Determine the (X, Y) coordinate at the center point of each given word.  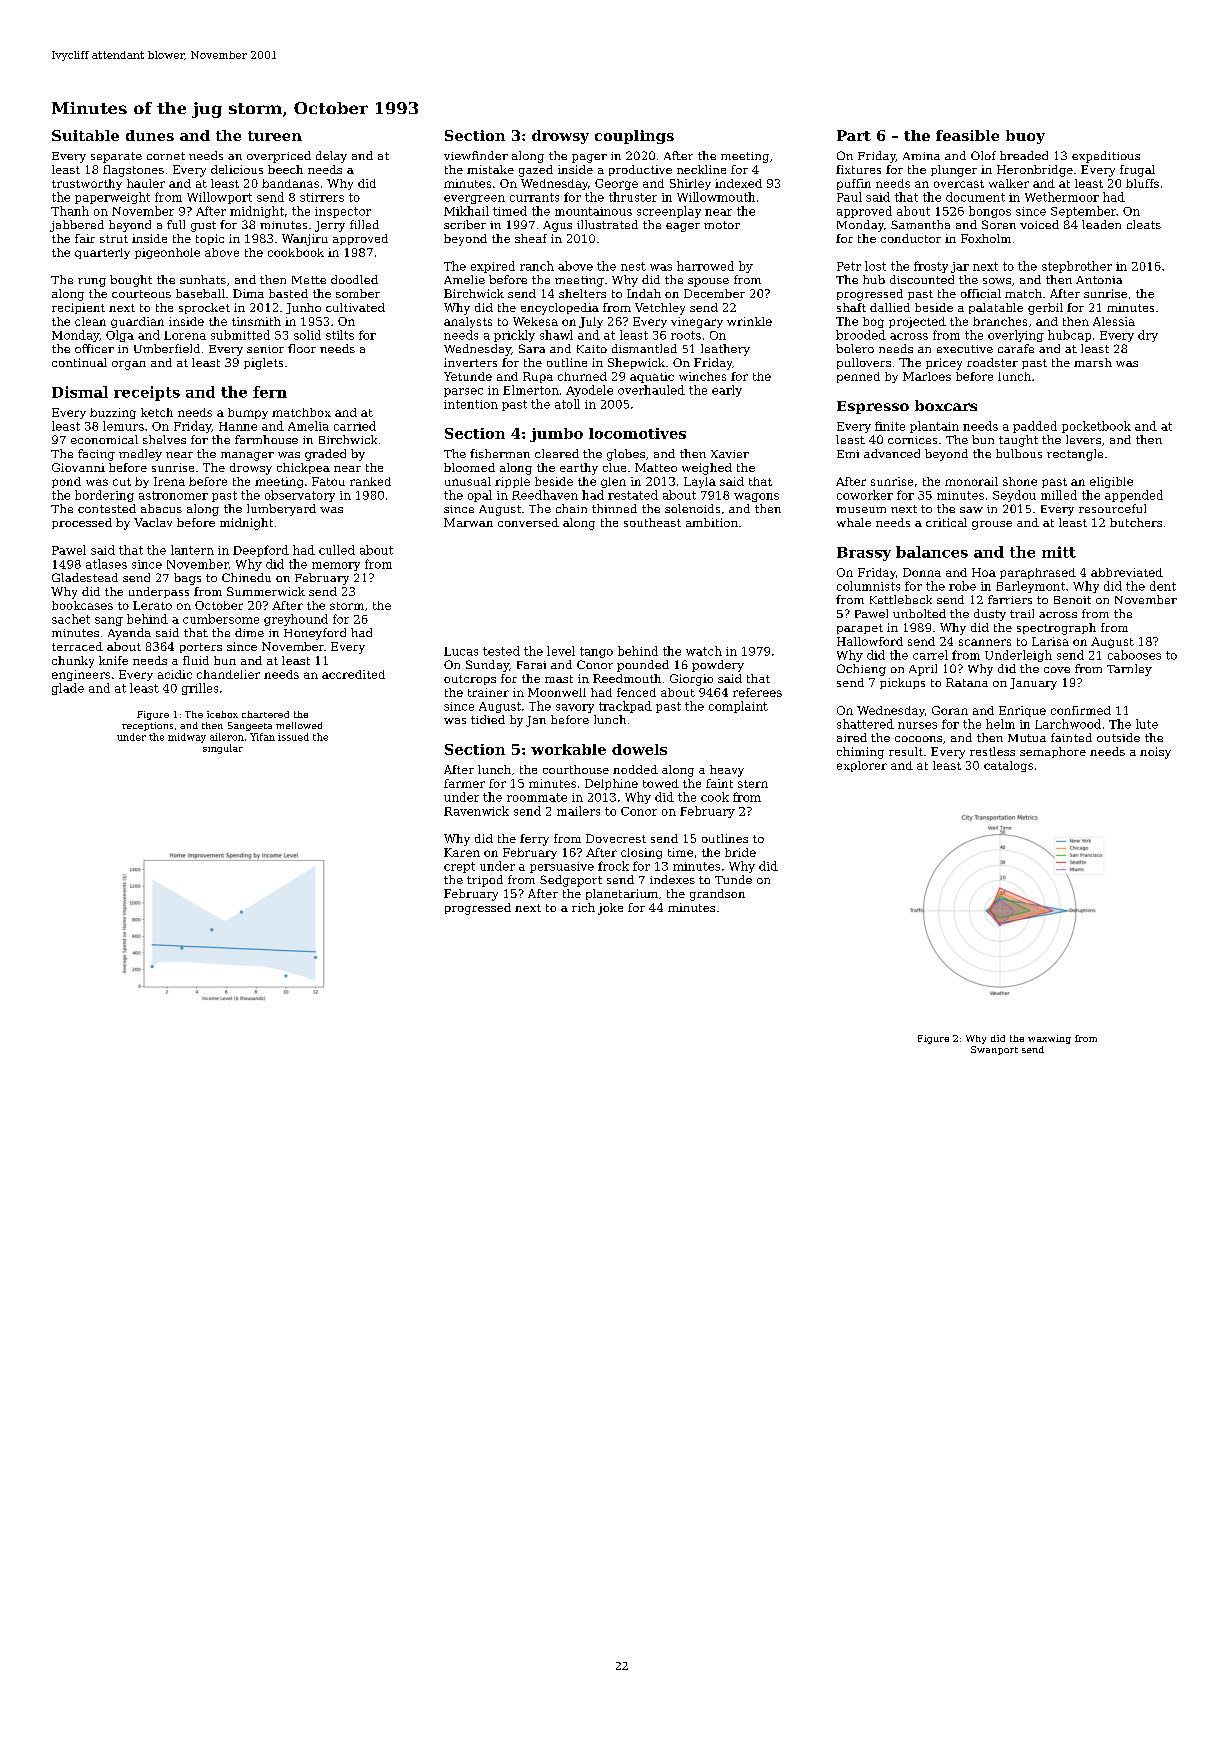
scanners (985, 642)
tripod (485, 881)
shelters (582, 293)
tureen (275, 136)
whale (854, 522)
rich (583, 907)
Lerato (152, 605)
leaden (1101, 224)
